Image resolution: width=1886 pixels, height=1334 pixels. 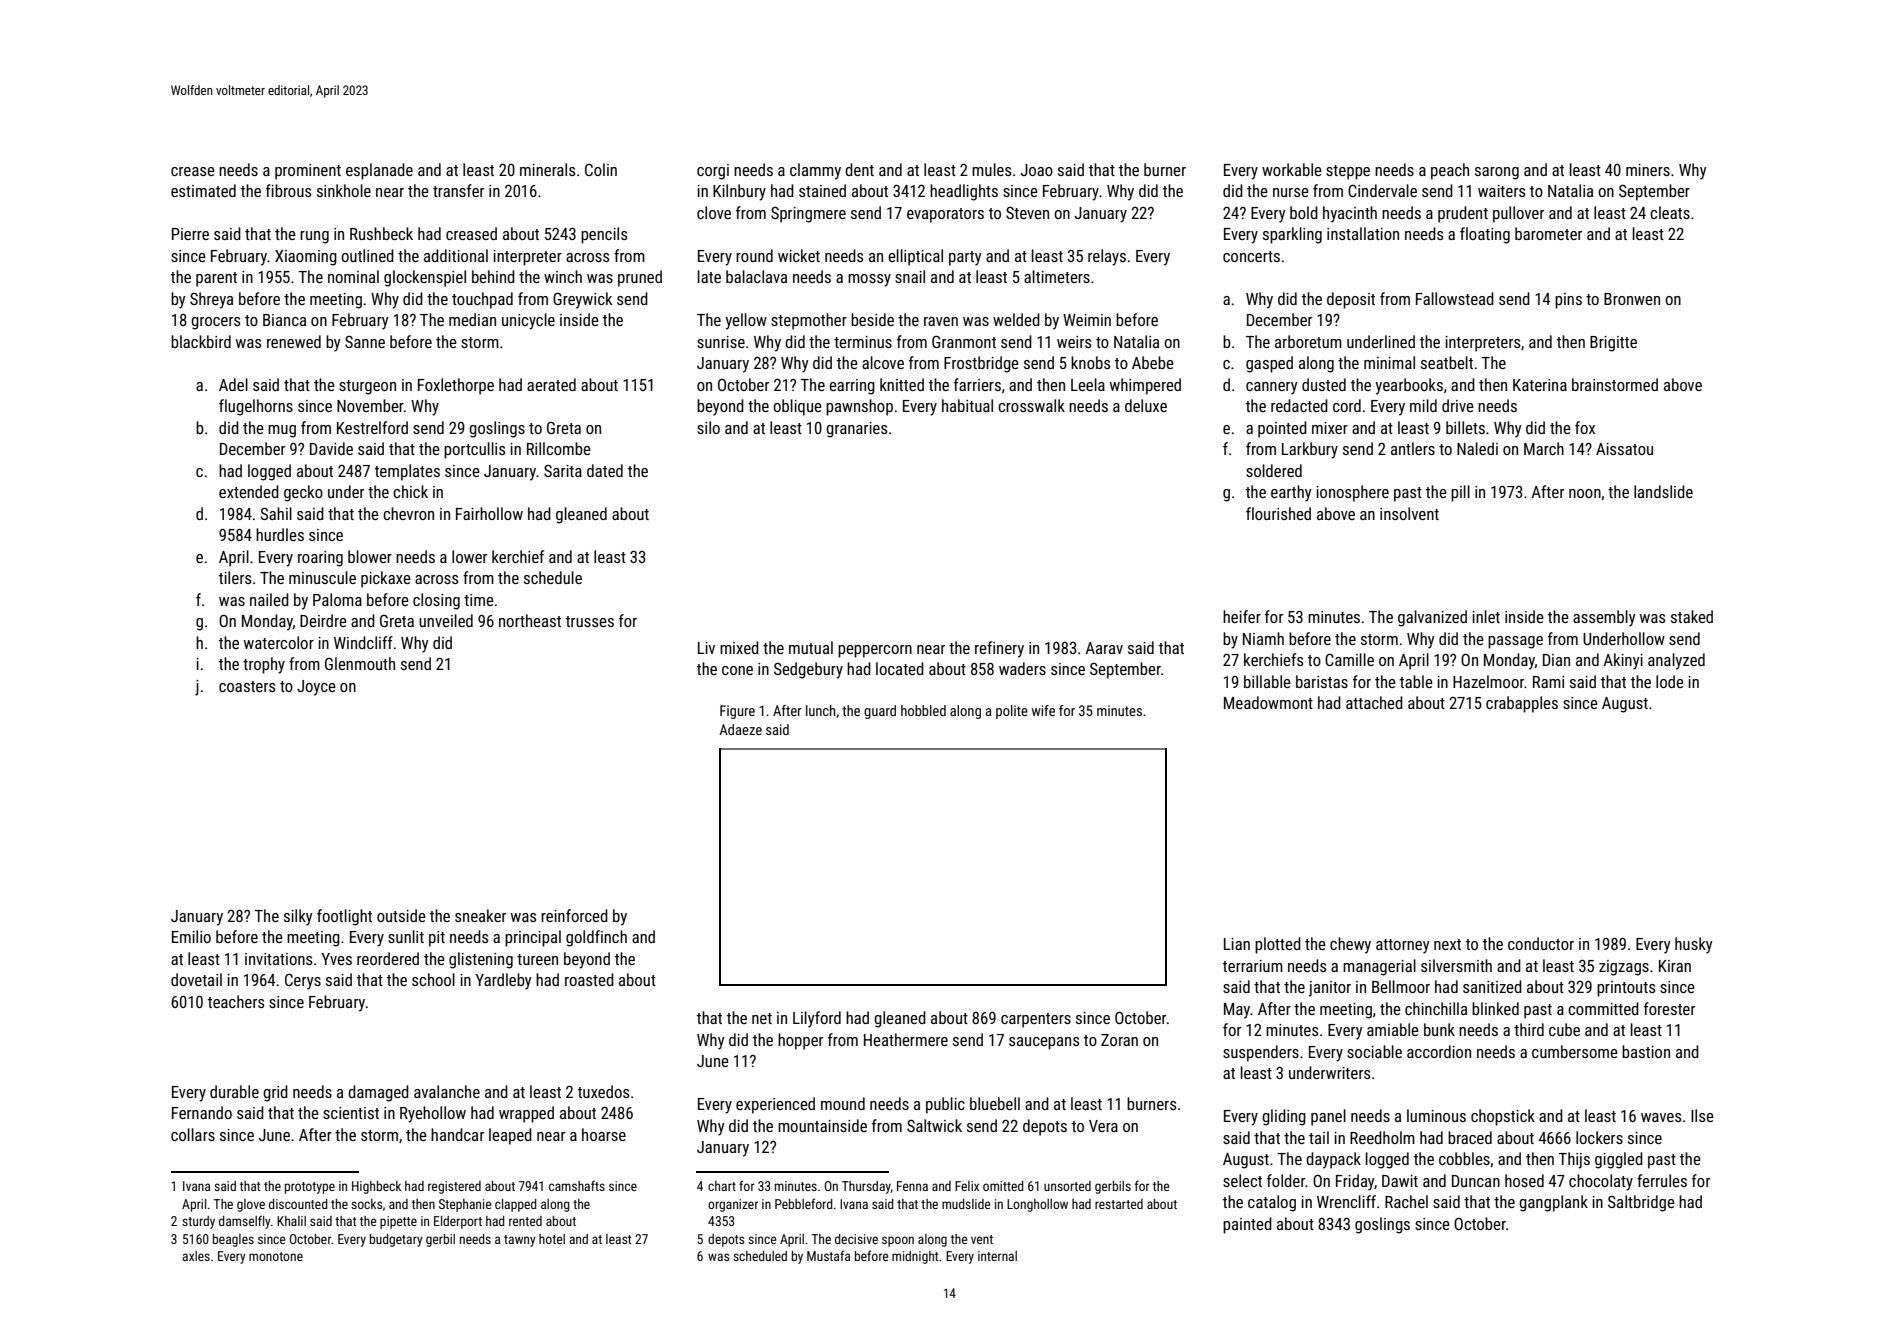 What do you see at coordinates (1648, 170) in the screenshot?
I see `miners` at bounding box center [1648, 170].
